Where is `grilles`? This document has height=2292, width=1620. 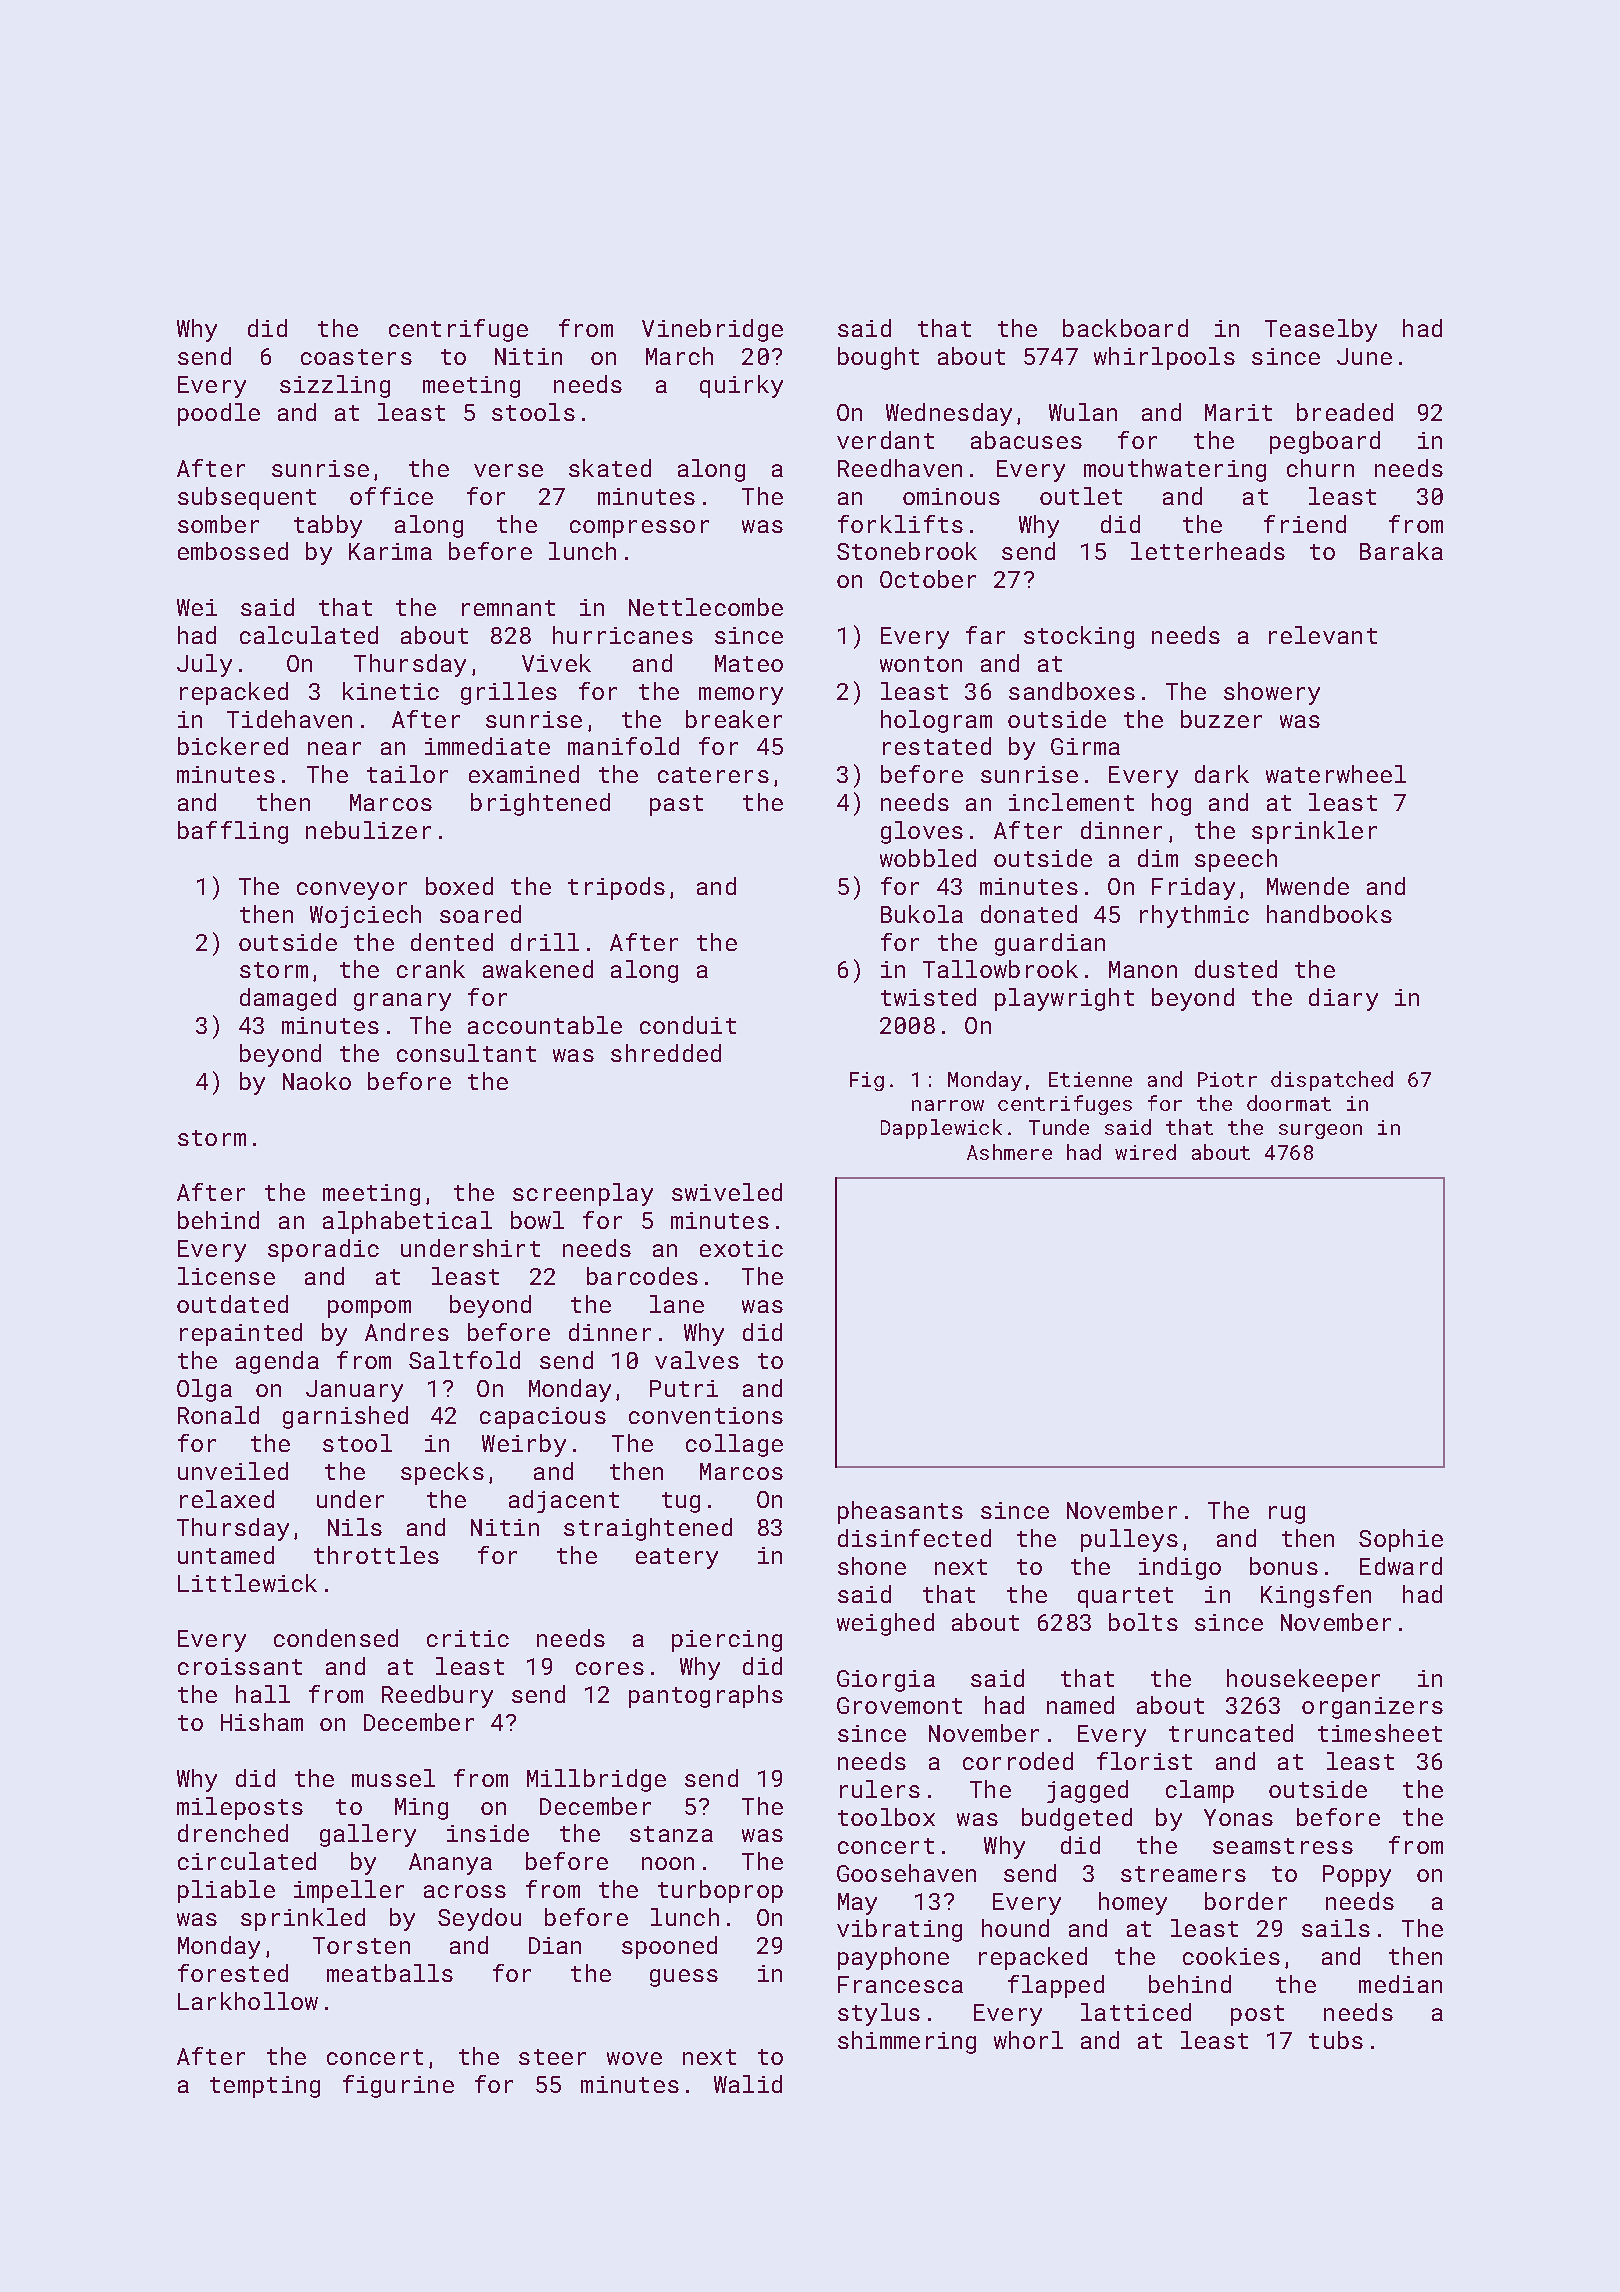
grilles is located at coordinates (509, 693).
